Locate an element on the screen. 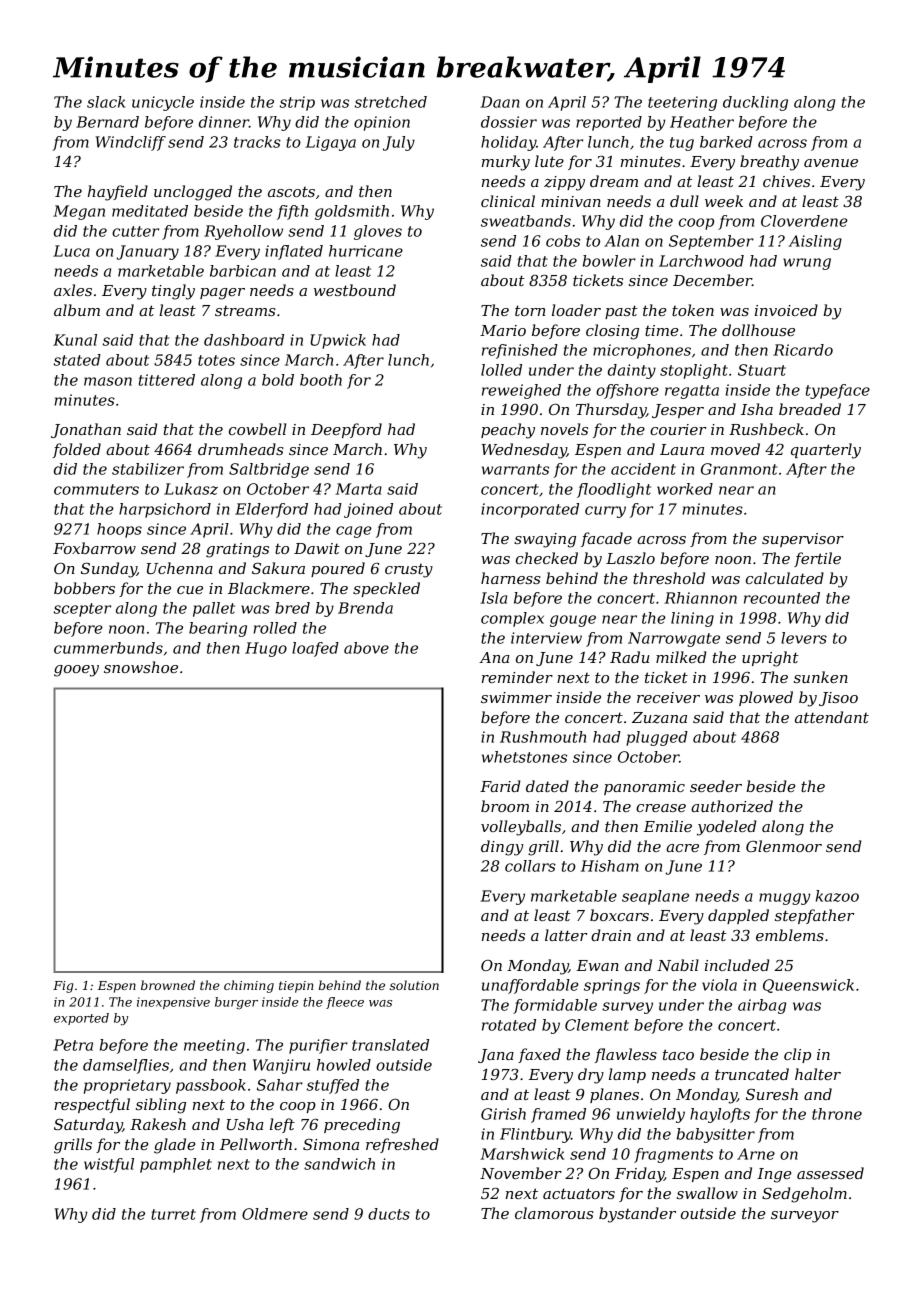 This screenshot has height=1308, width=924. upright is located at coordinates (770, 659).
